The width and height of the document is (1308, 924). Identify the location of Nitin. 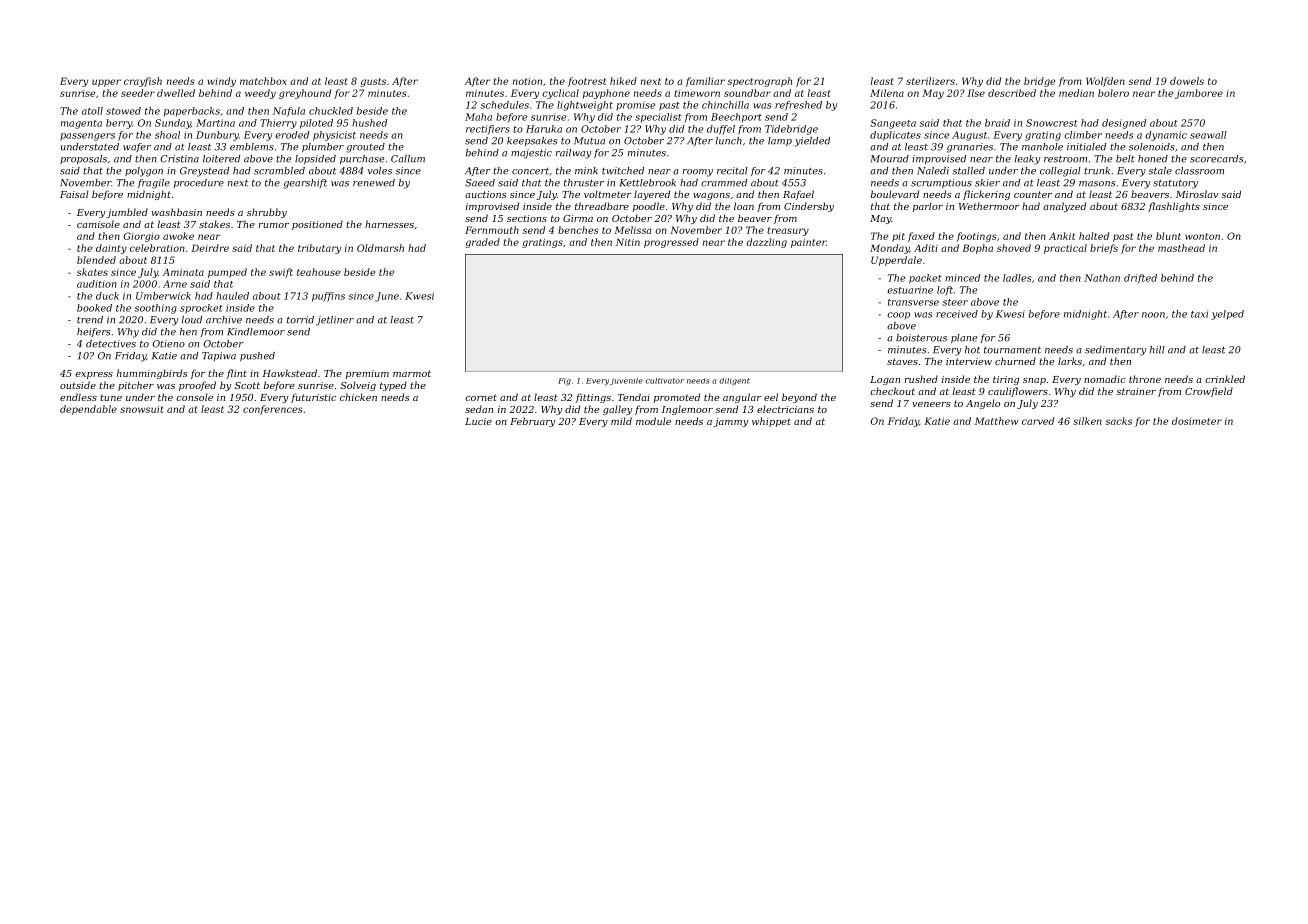
(628, 242).
